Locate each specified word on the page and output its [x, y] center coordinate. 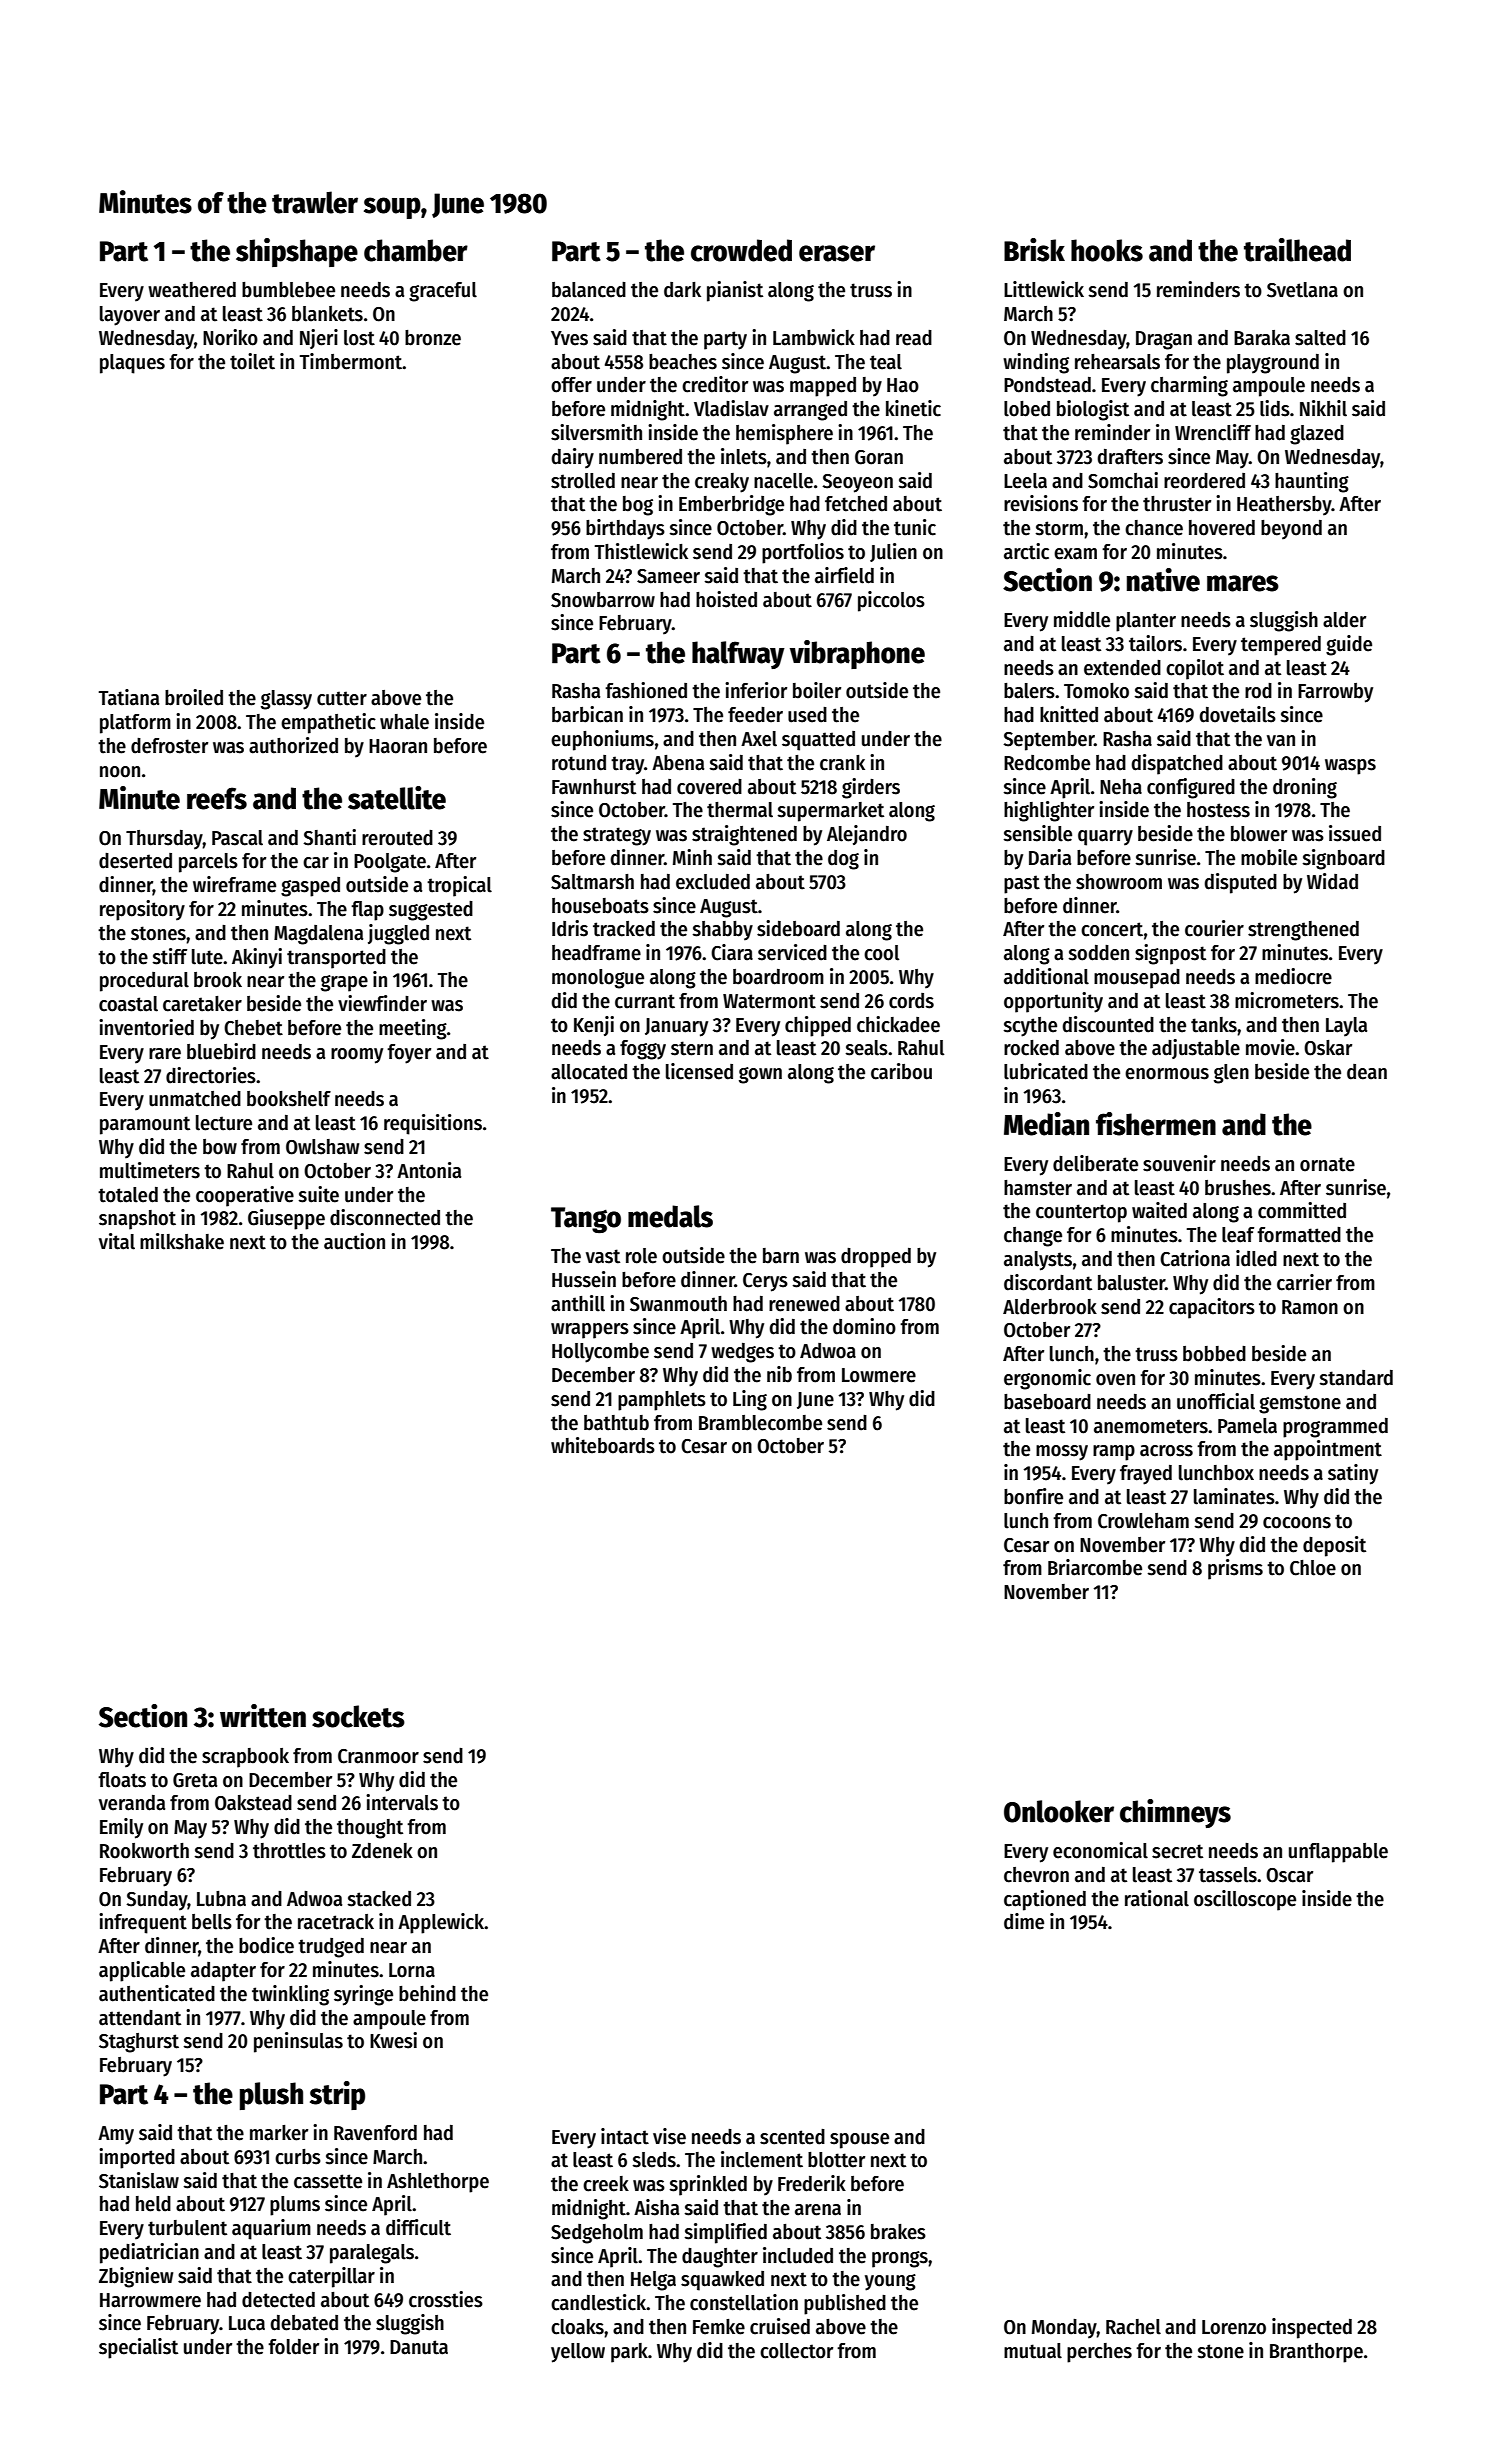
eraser [837, 253]
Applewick [441, 1923]
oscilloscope [1245, 1900]
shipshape [297, 252]
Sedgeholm [597, 2234]
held [153, 2204]
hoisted [726, 599]
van [1281, 741]
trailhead [1297, 250]
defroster [169, 746]
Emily [121, 1828]
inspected [1312, 2328]
